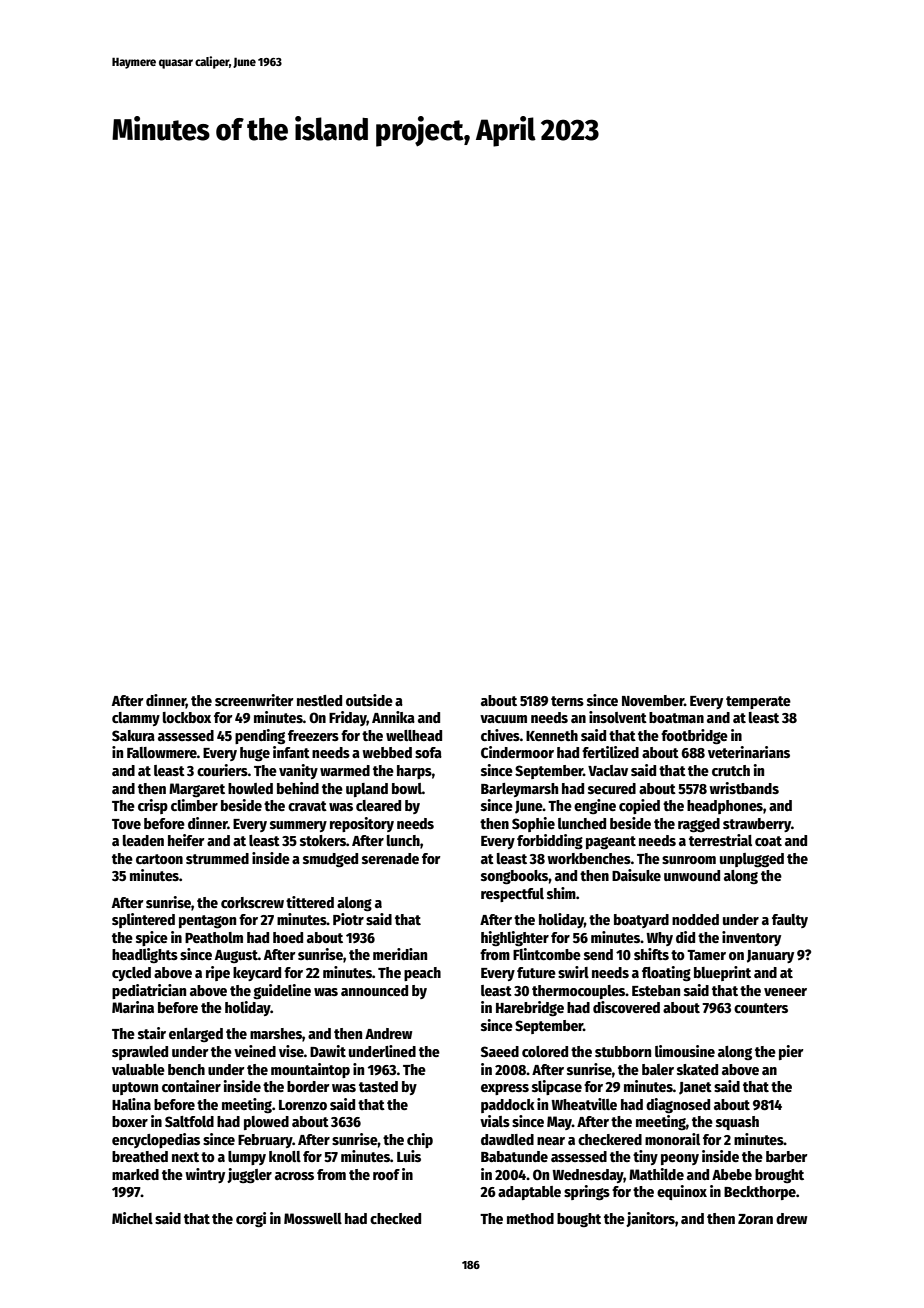 The height and width of the document is (1308, 924). What do you see at coordinates (251, 1219) in the document?
I see `corgi` at bounding box center [251, 1219].
